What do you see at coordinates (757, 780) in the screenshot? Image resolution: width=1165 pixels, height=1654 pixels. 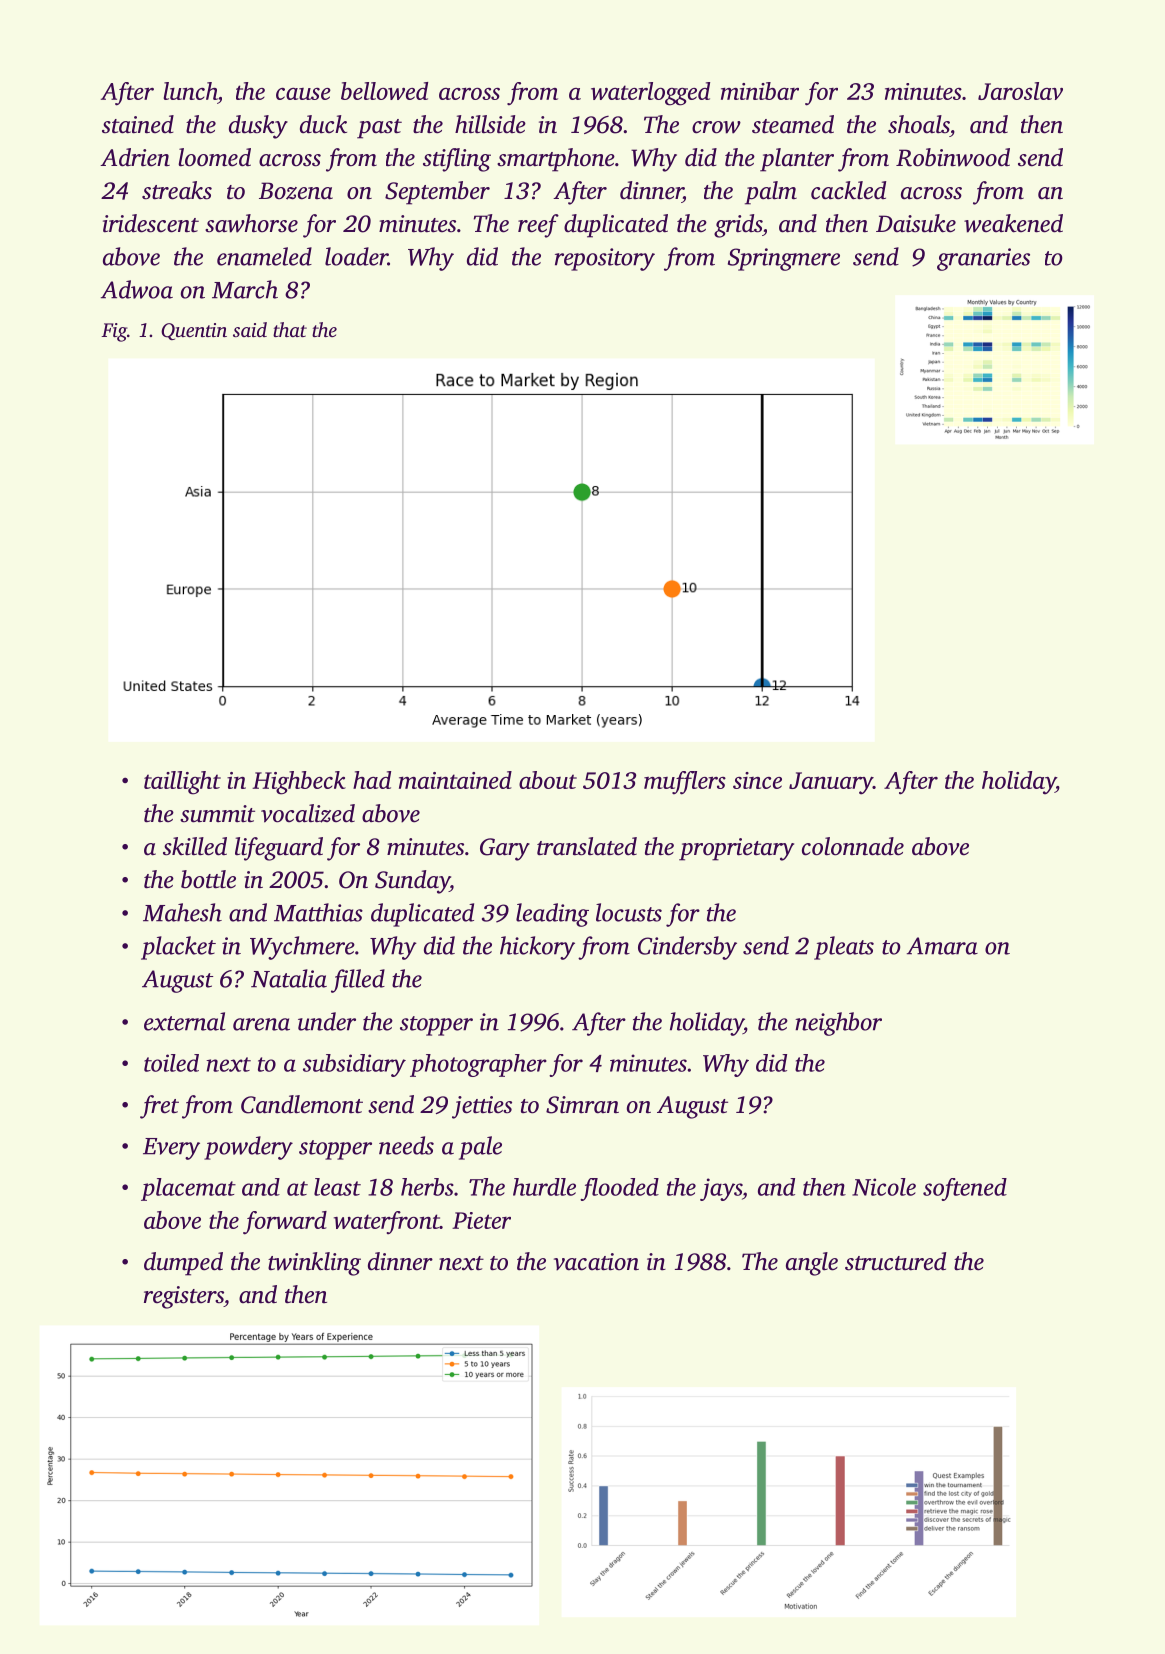 I see `since` at bounding box center [757, 780].
